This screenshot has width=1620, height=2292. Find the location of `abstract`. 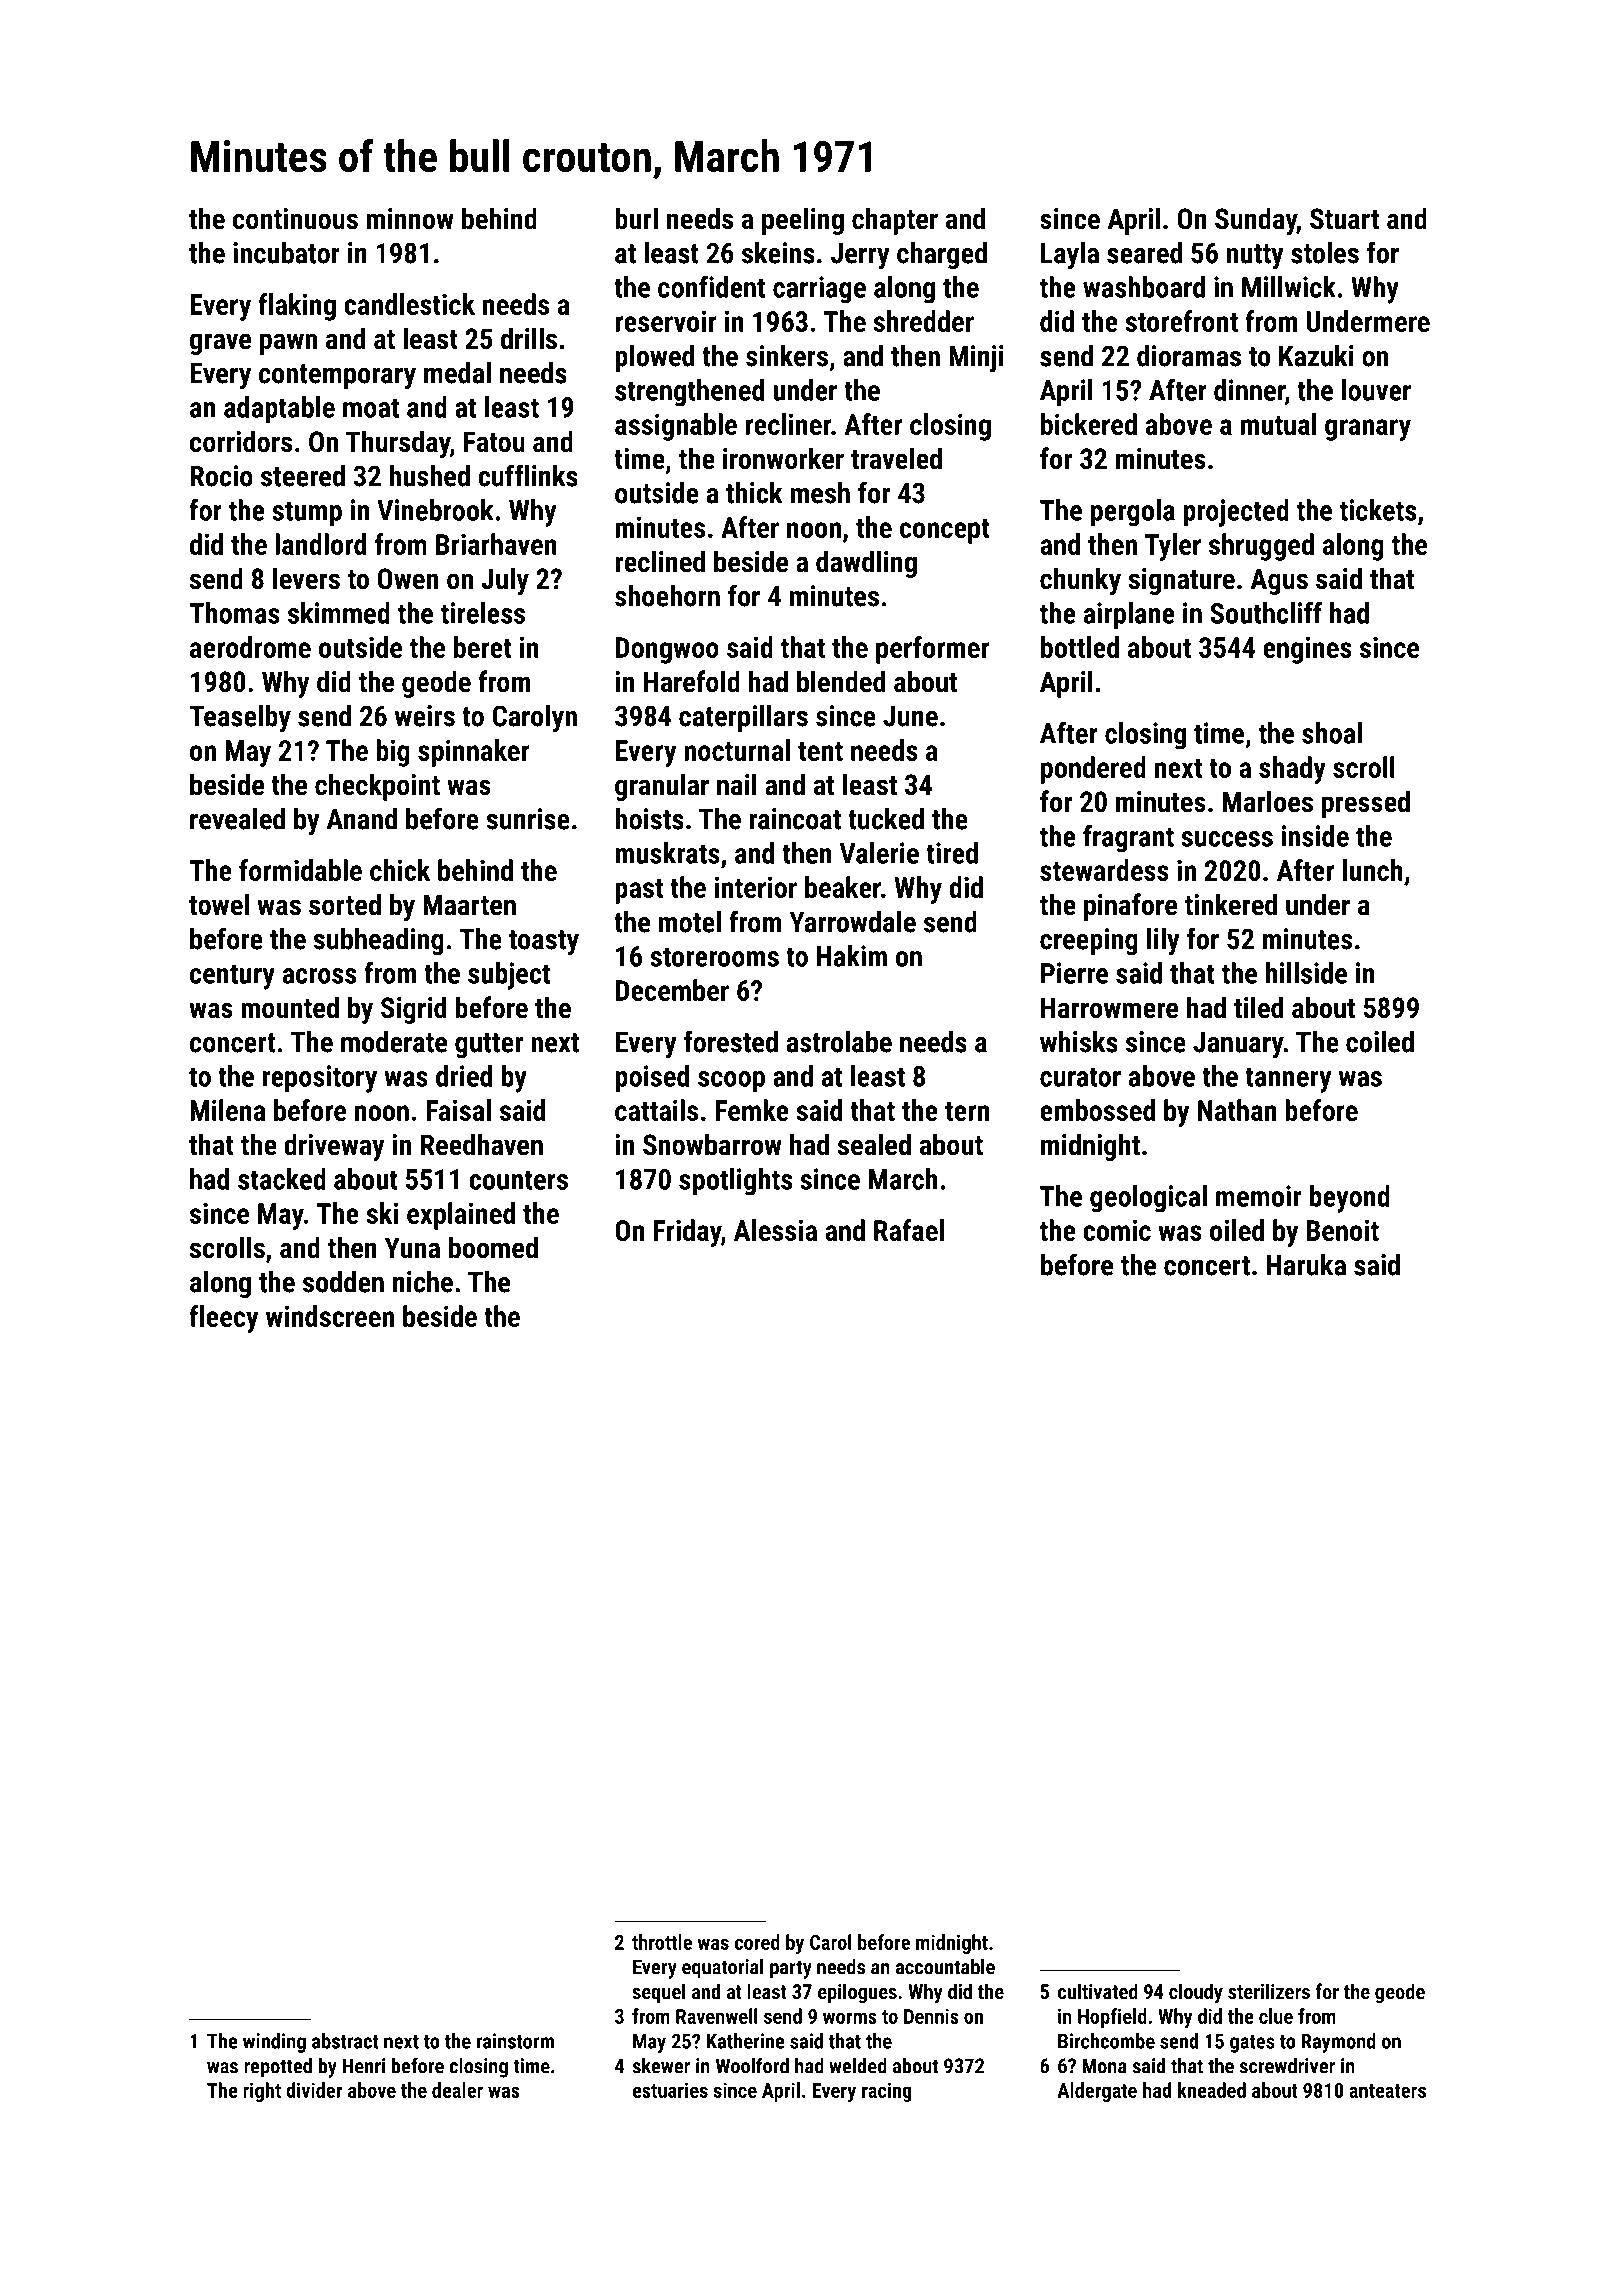

abstract is located at coordinates (345, 2041).
